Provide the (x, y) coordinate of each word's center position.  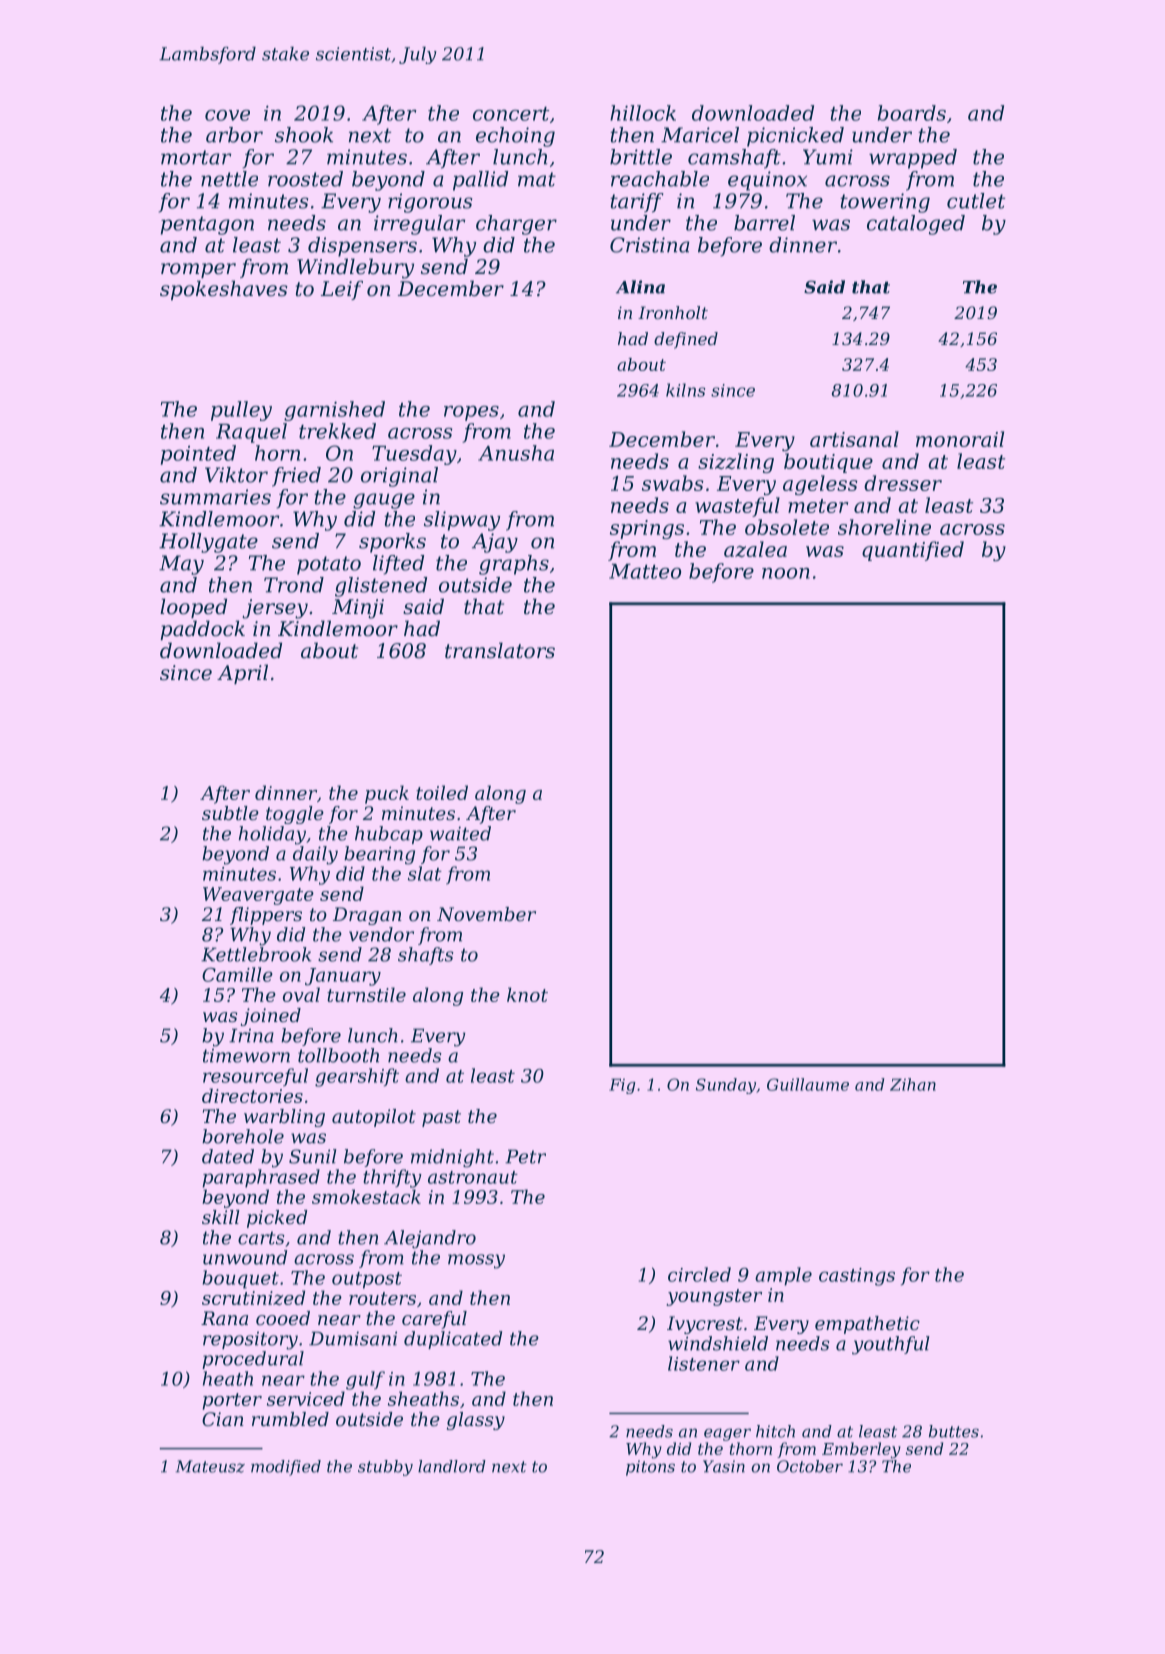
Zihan (913, 1084)
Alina (640, 287)
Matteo (645, 571)
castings (857, 1277)
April (242, 674)
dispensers (362, 247)
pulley (241, 411)
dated (228, 1156)
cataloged (916, 225)
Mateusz (210, 1466)
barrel (764, 223)
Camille (237, 974)
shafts (426, 956)
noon (786, 573)
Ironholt (673, 312)
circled (699, 1274)
